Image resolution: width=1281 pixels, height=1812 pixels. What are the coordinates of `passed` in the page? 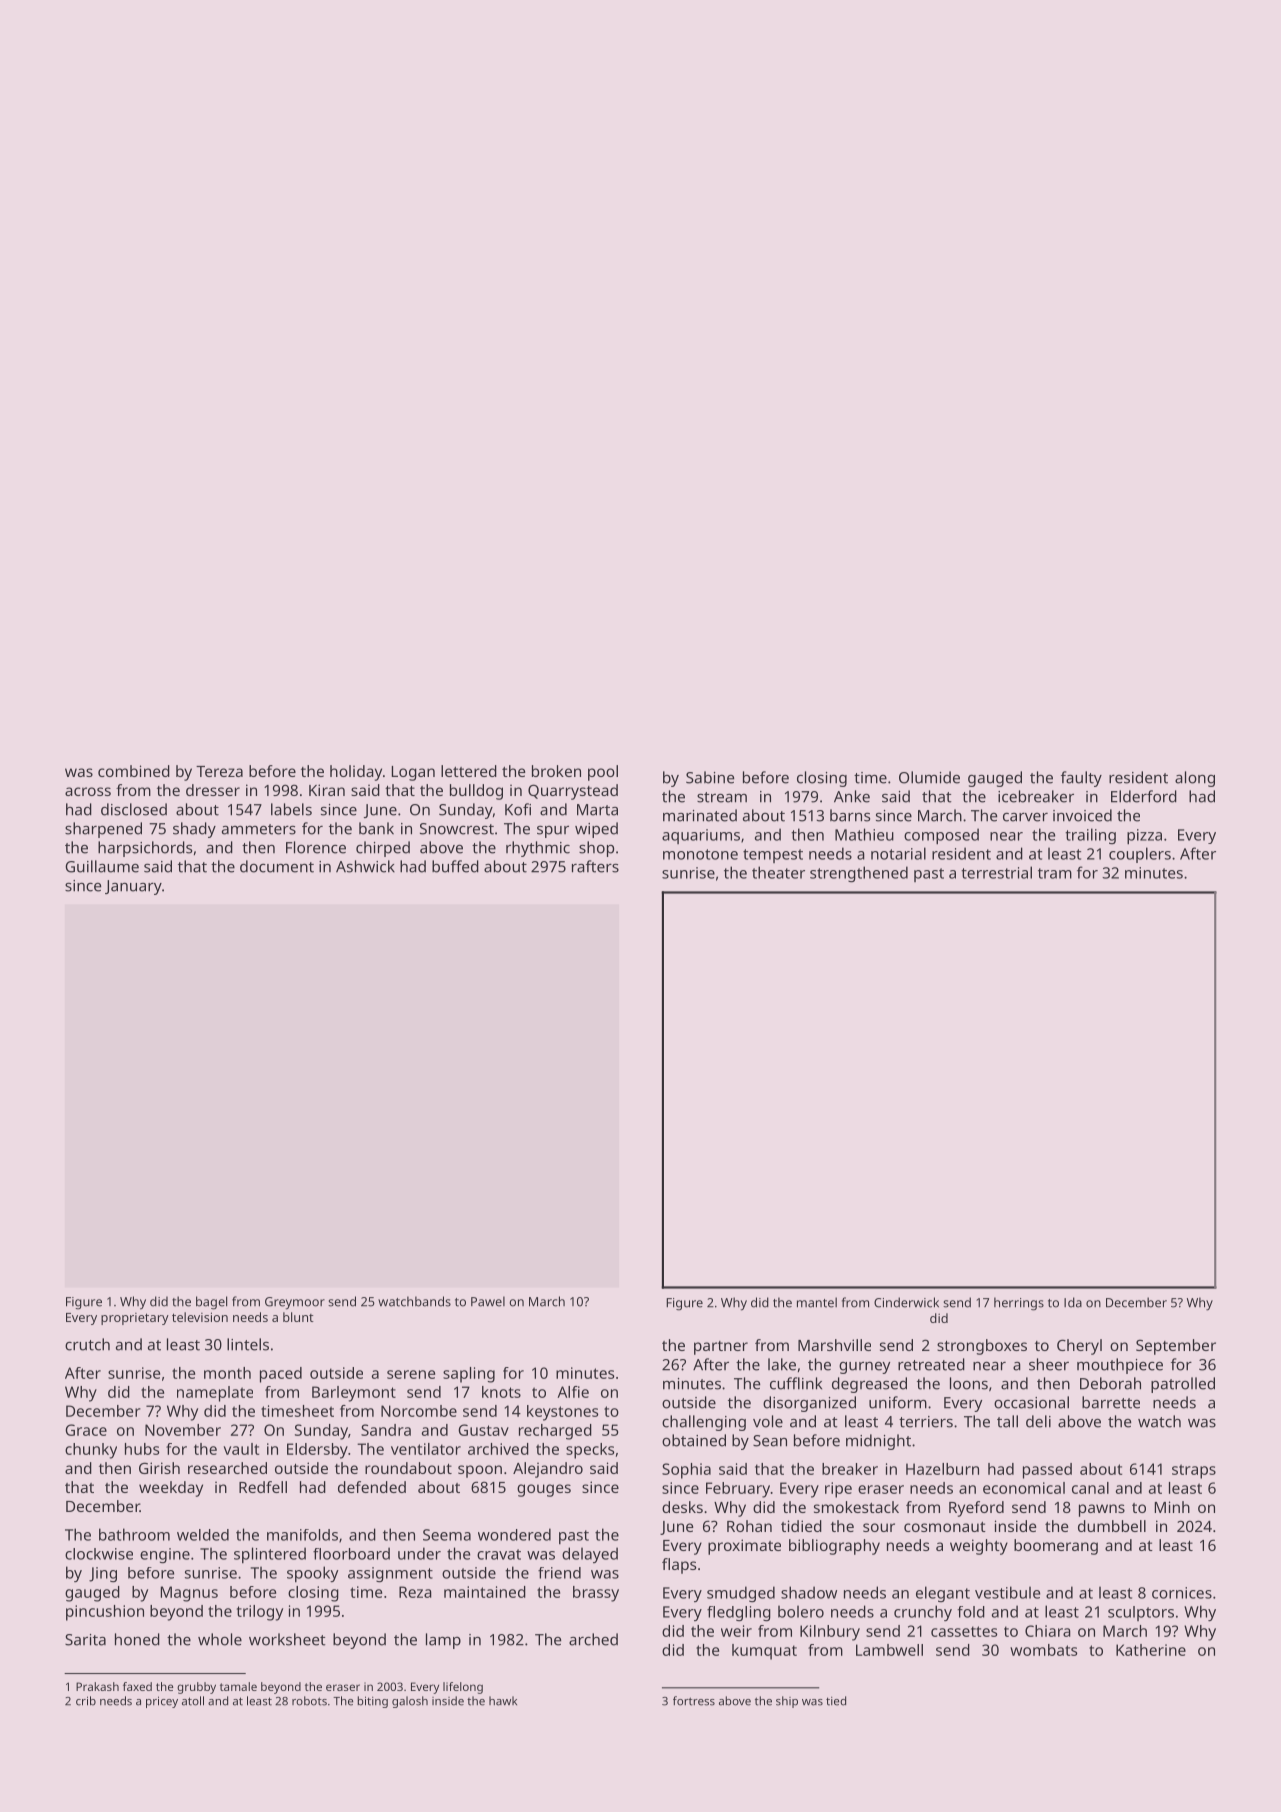 It's located at (1047, 1471).
